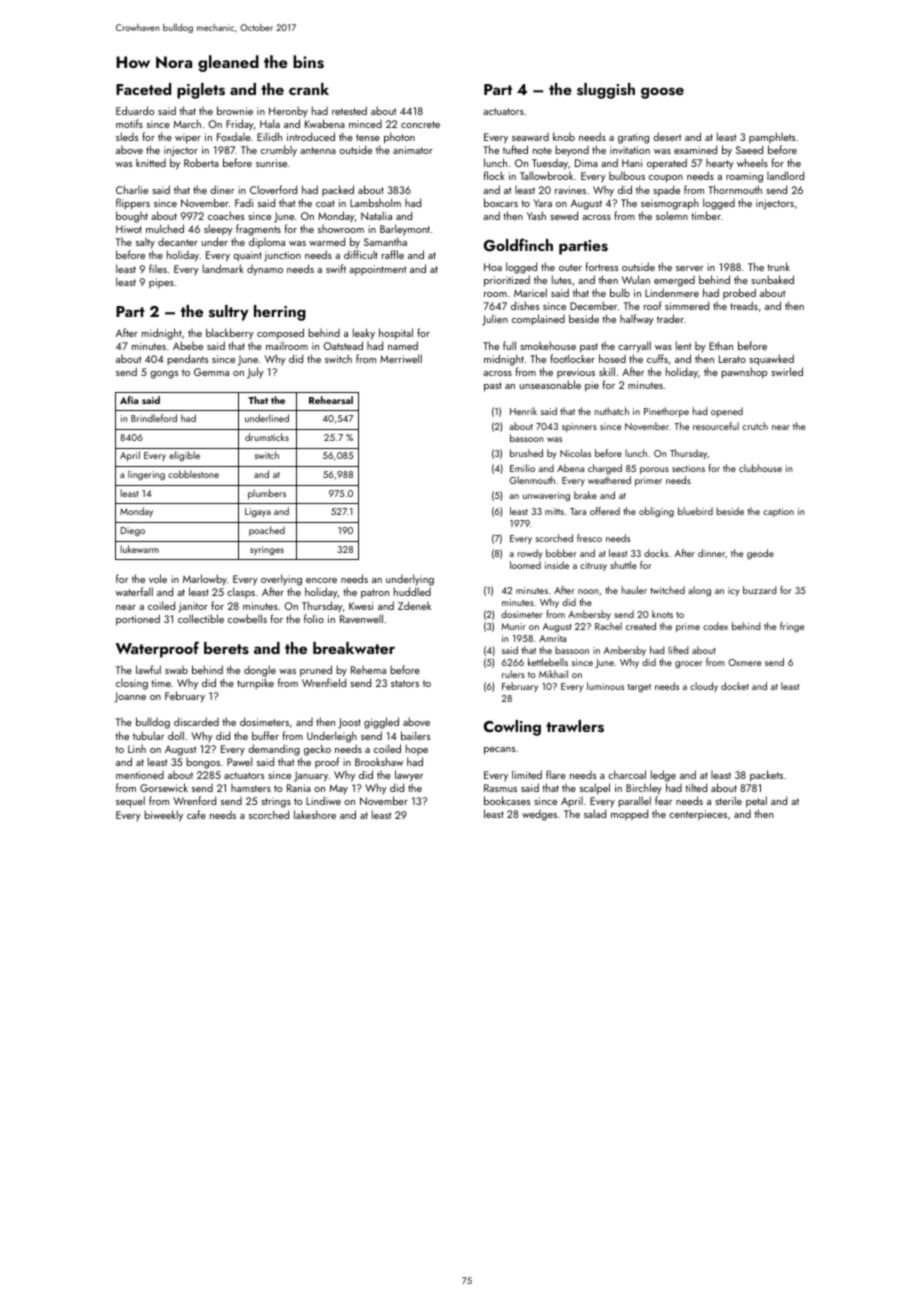 The image size is (924, 1308). I want to click on cafe, so click(196, 814).
